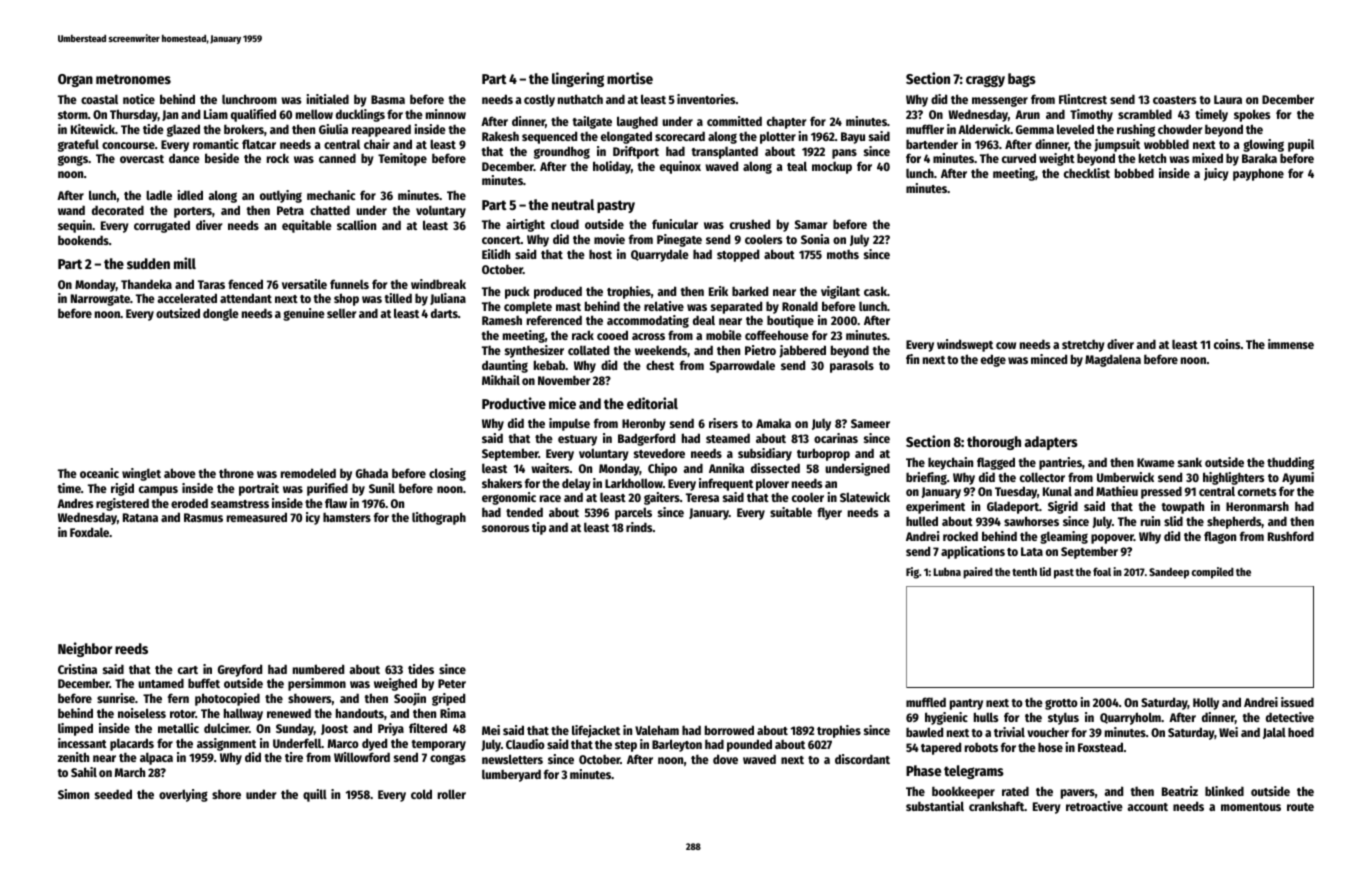  What do you see at coordinates (1258, 174) in the screenshot?
I see `payphone` at bounding box center [1258, 174].
